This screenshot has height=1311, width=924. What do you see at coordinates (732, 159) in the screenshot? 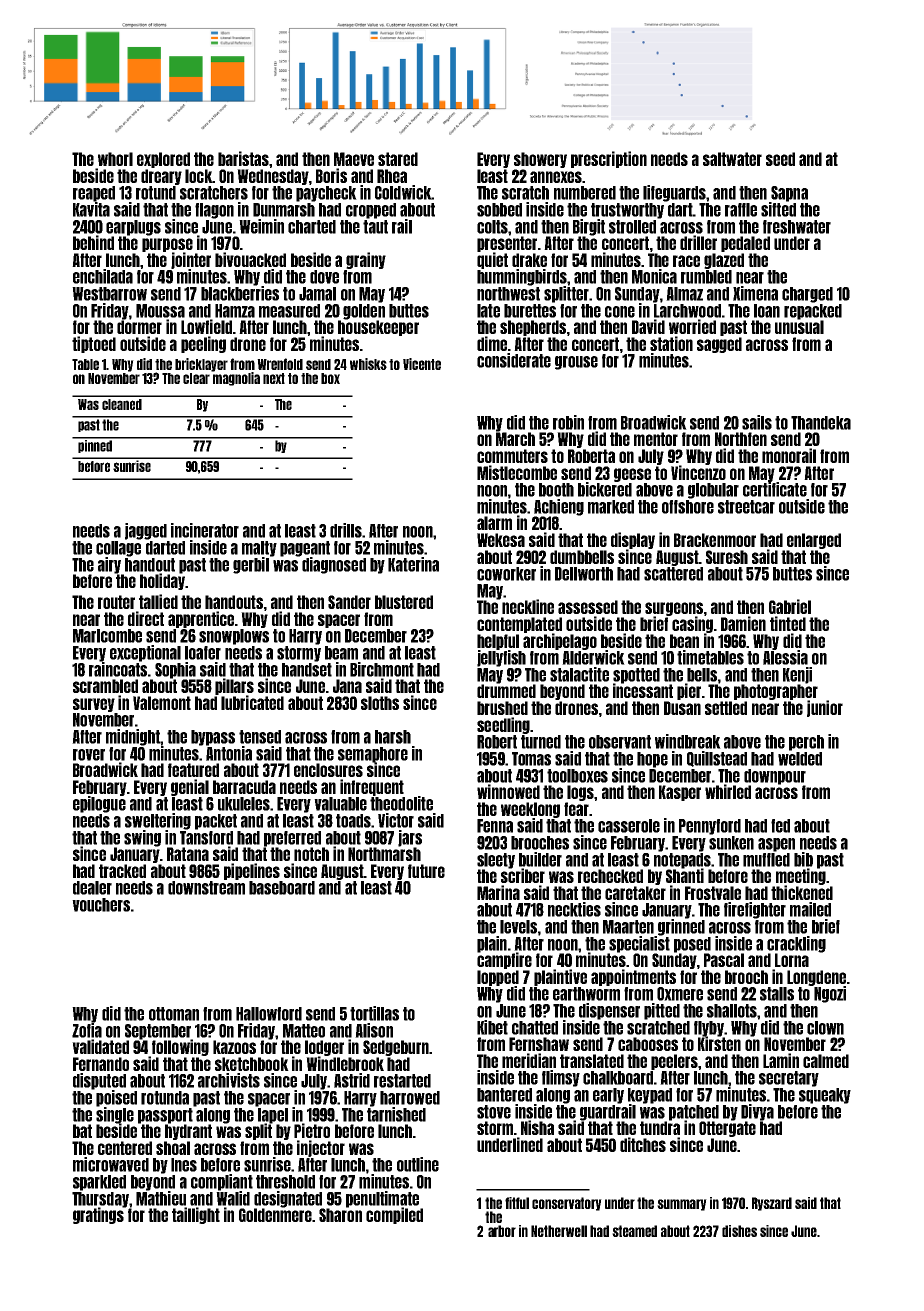
I see `saltwater` at bounding box center [732, 159].
